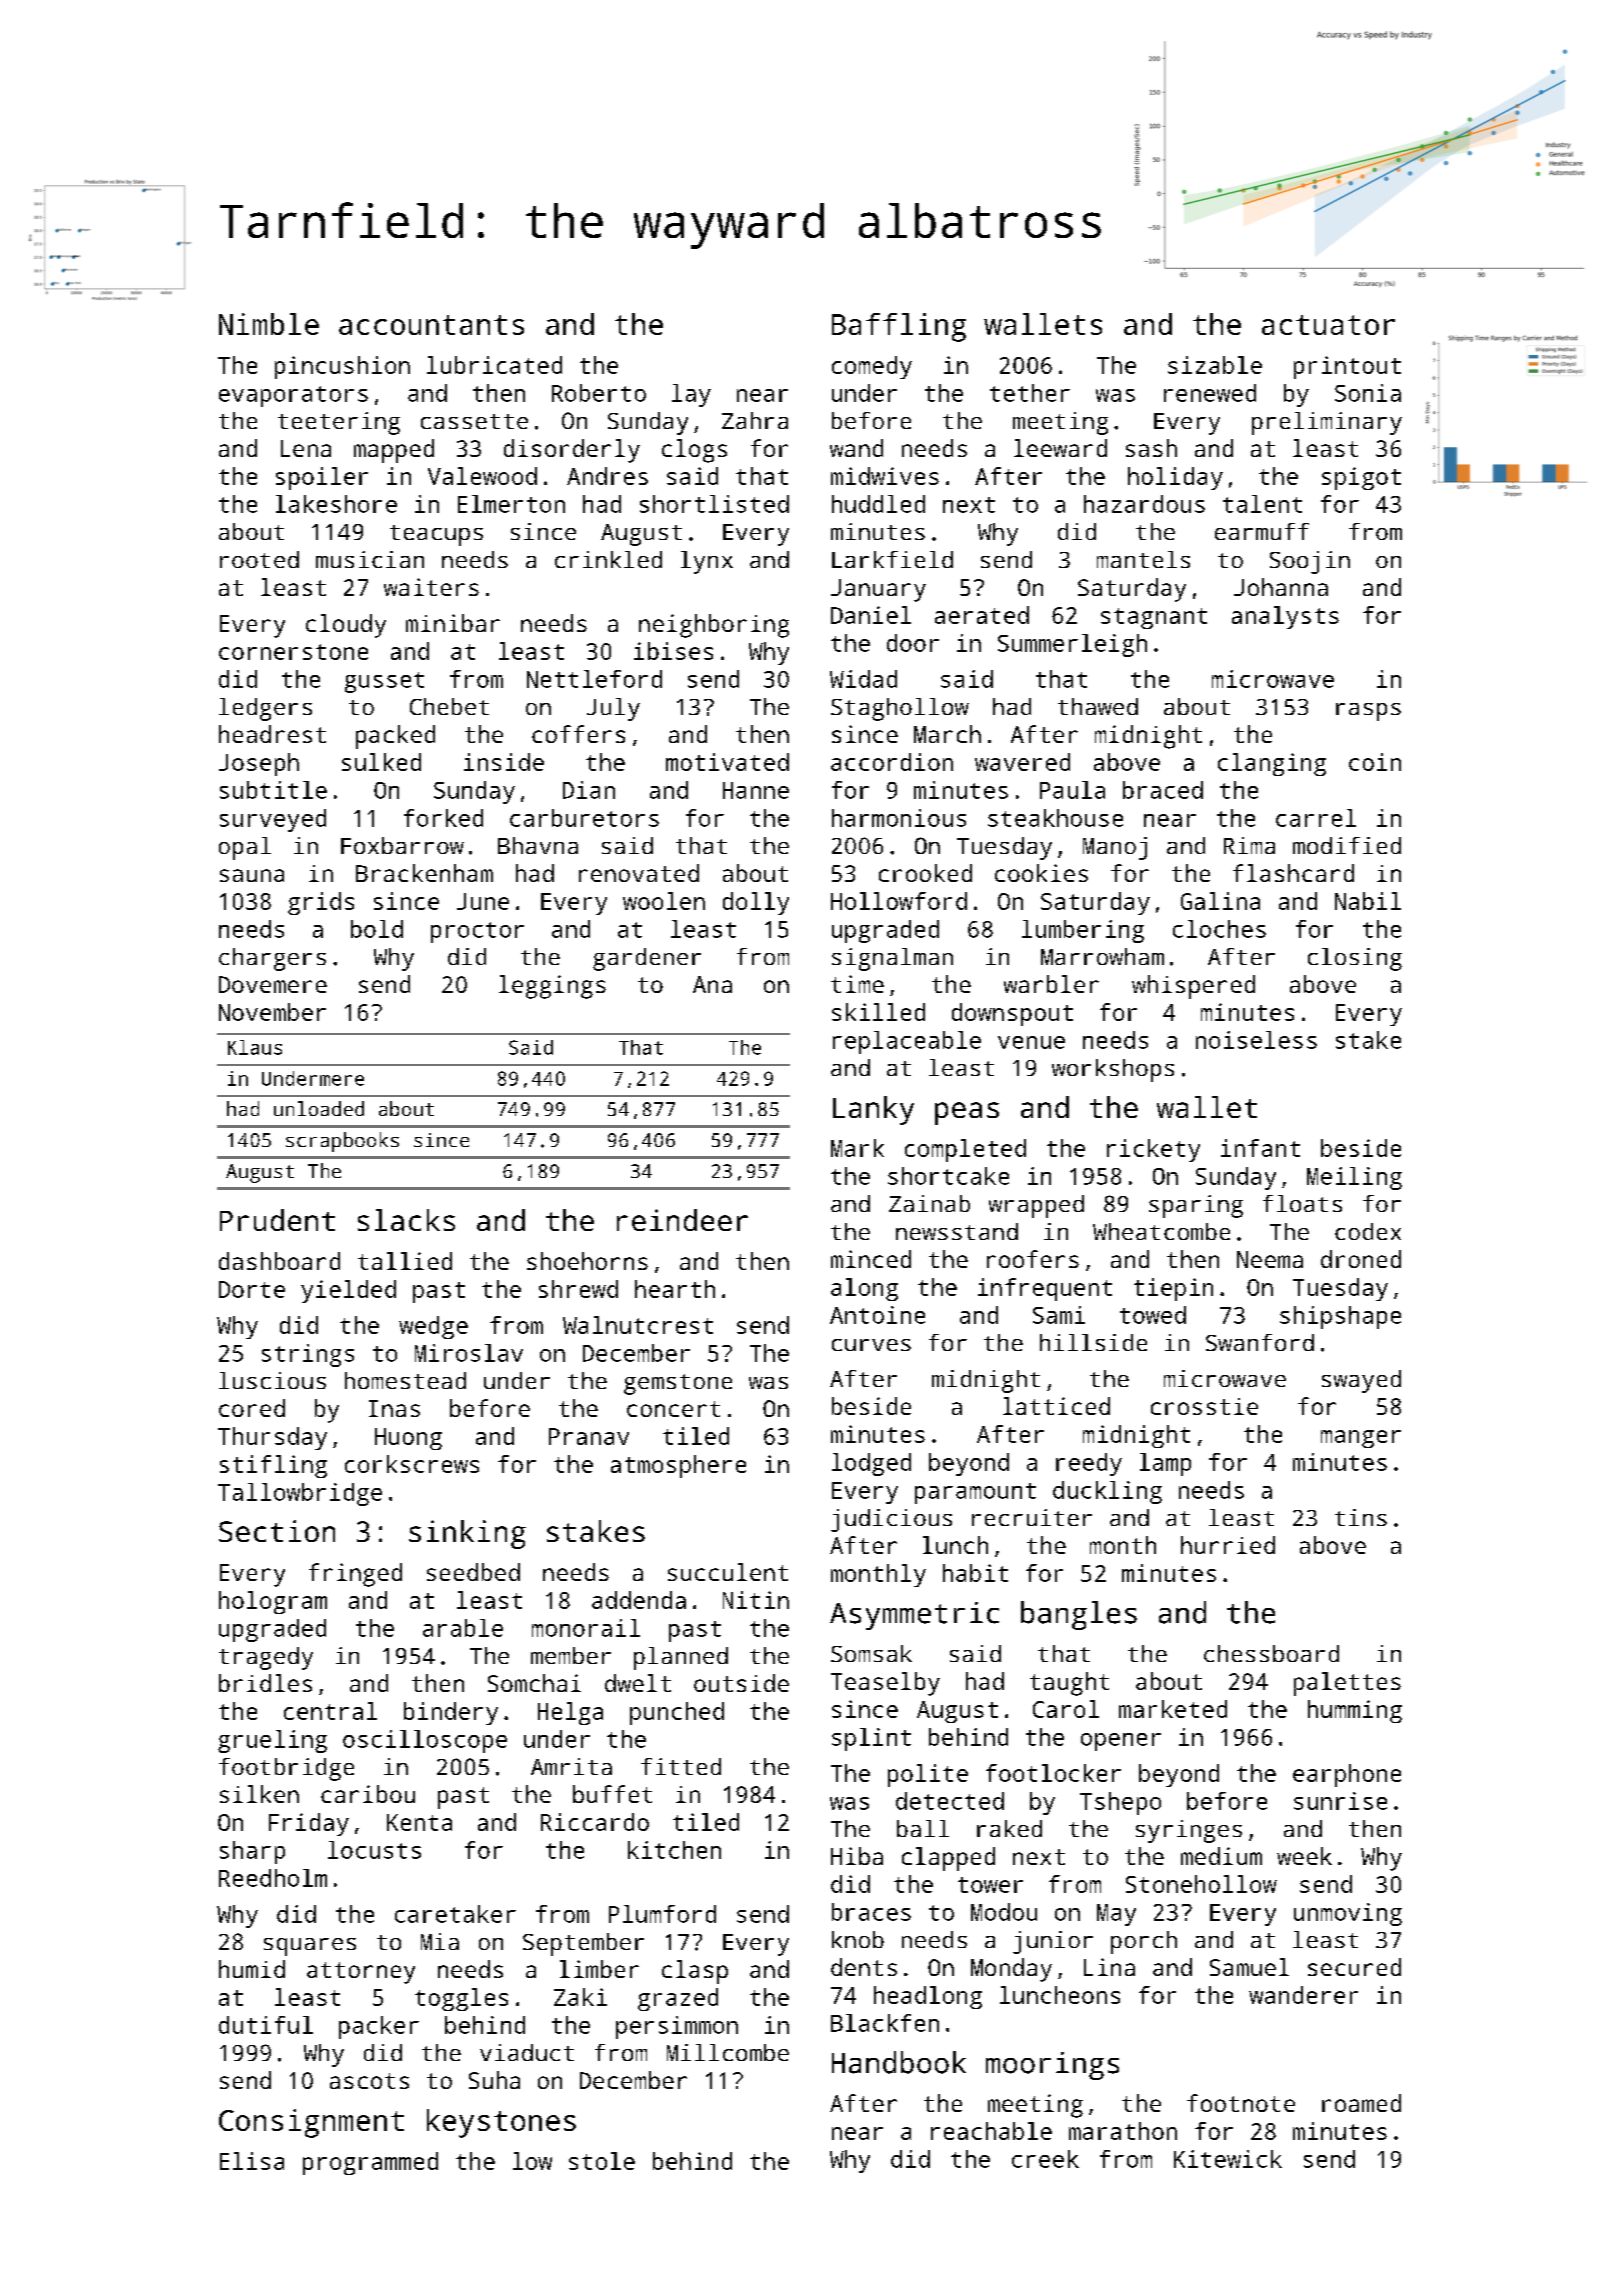 Image resolution: width=1620 pixels, height=2292 pixels. What do you see at coordinates (1328, 325) in the image?
I see `actuator` at bounding box center [1328, 325].
